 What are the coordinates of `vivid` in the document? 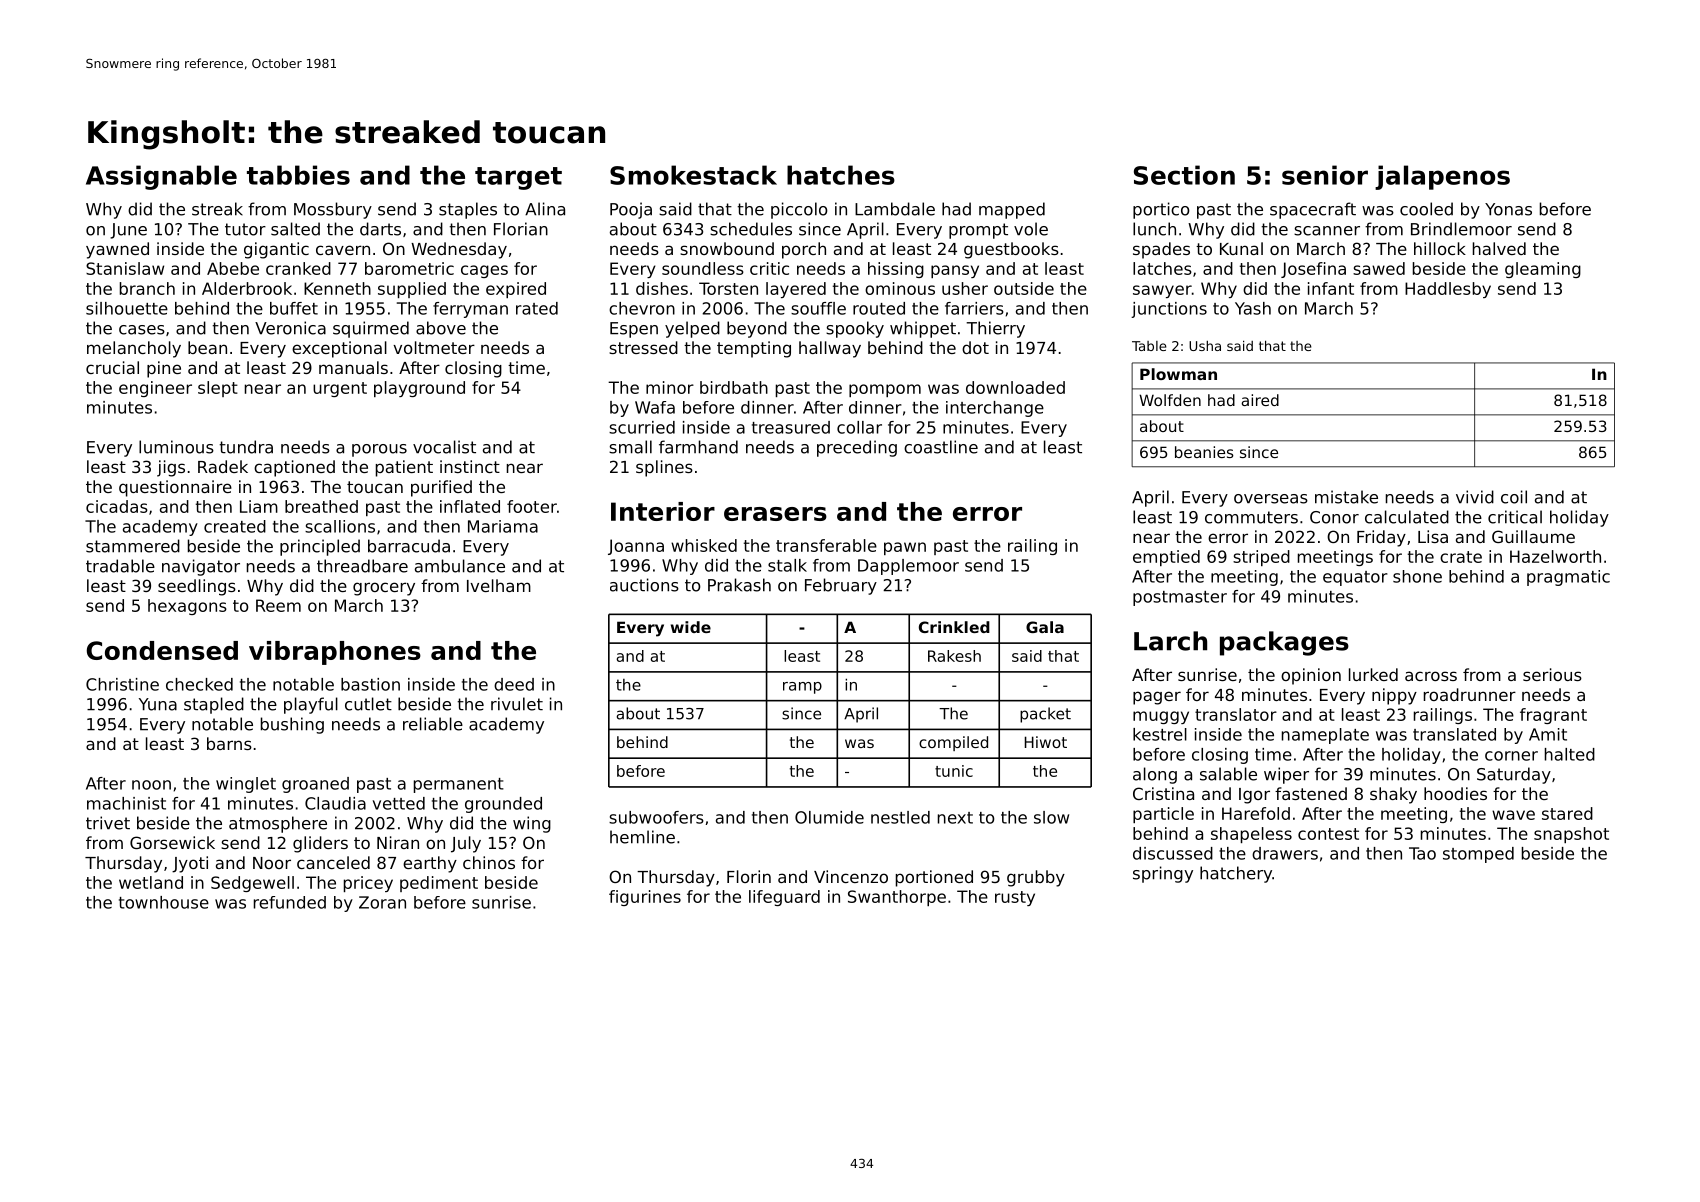 It's located at (1475, 497).
